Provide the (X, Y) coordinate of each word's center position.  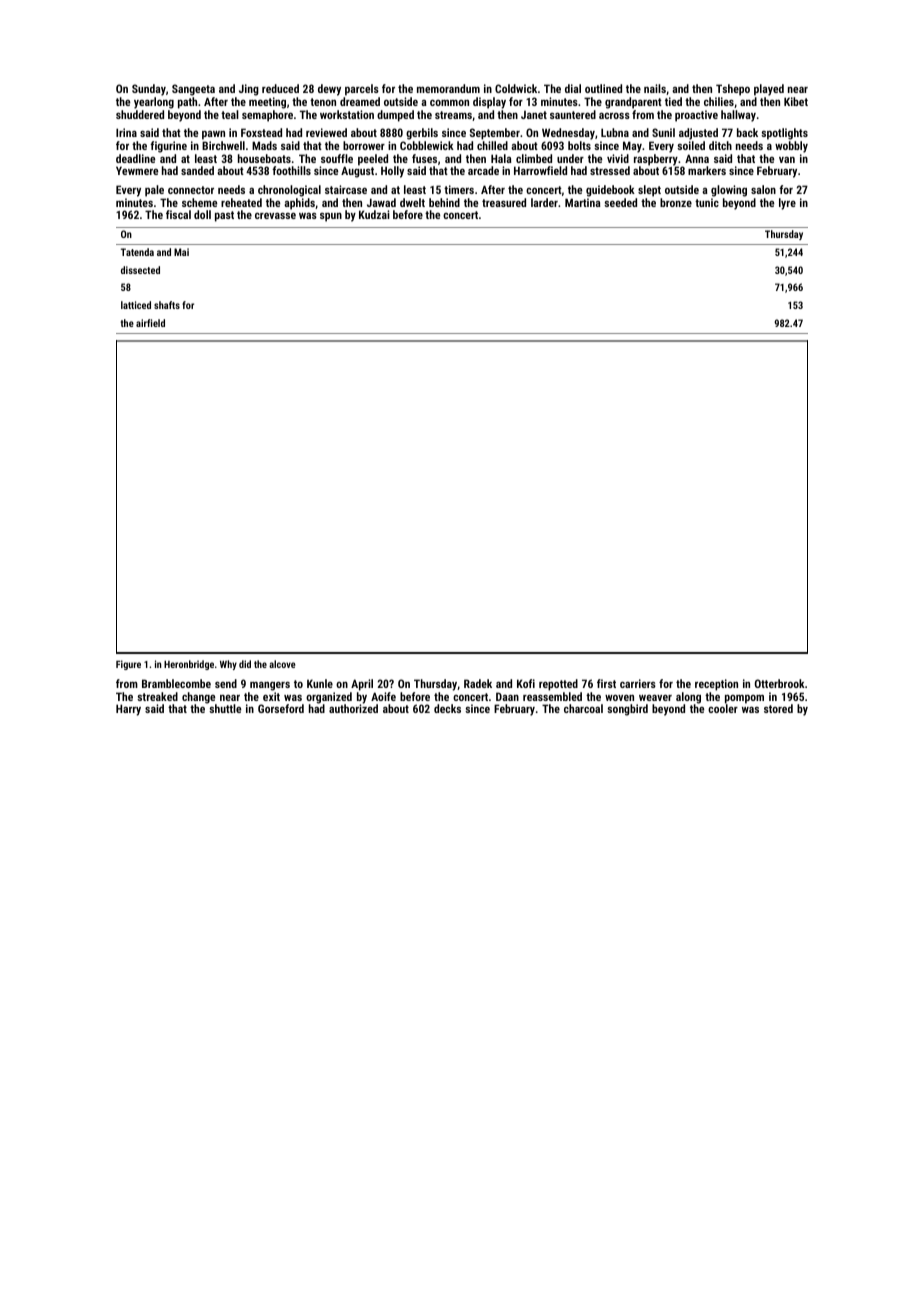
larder (544, 202)
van (787, 160)
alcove (282, 664)
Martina (583, 202)
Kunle (320, 683)
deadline (135, 158)
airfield (150, 323)
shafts (167, 305)
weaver (655, 698)
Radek (478, 683)
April (362, 685)
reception (716, 685)
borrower (364, 145)
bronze (676, 202)
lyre (787, 204)
